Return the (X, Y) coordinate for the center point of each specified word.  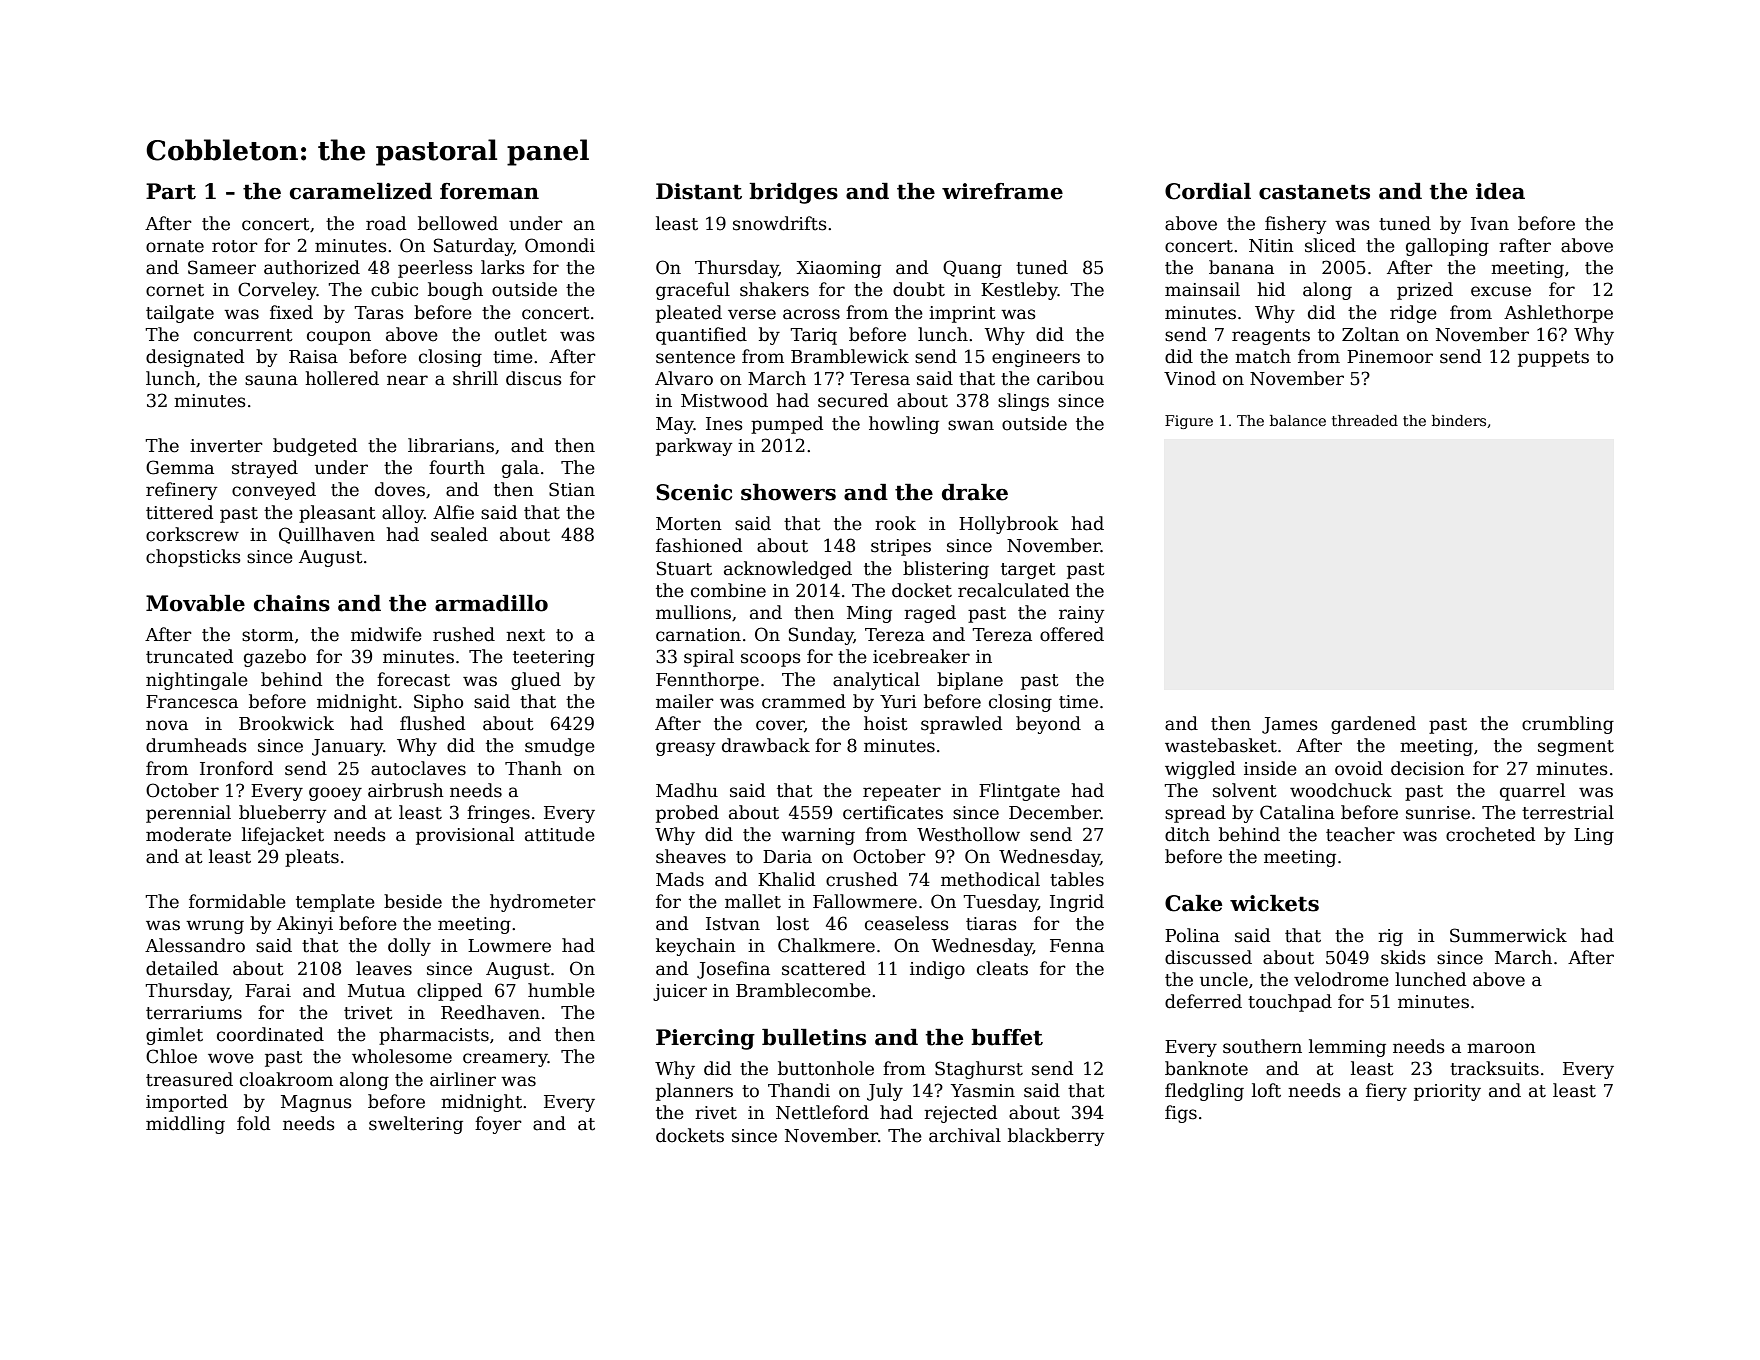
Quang (972, 269)
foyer (498, 1125)
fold (253, 1123)
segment (1576, 748)
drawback (766, 745)
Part (171, 191)
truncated (189, 656)
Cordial (1208, 191)
